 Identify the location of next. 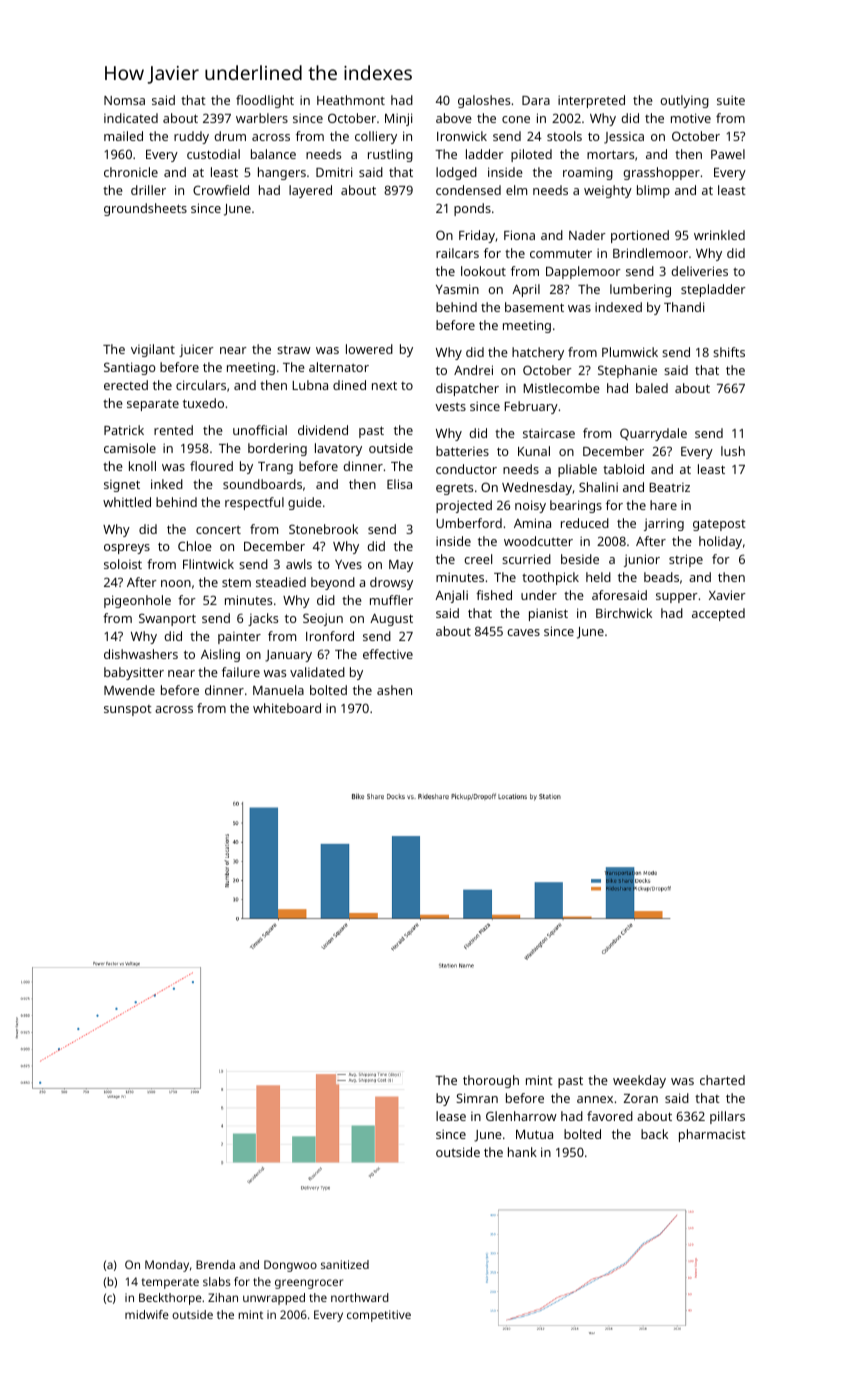
(384, 385).
